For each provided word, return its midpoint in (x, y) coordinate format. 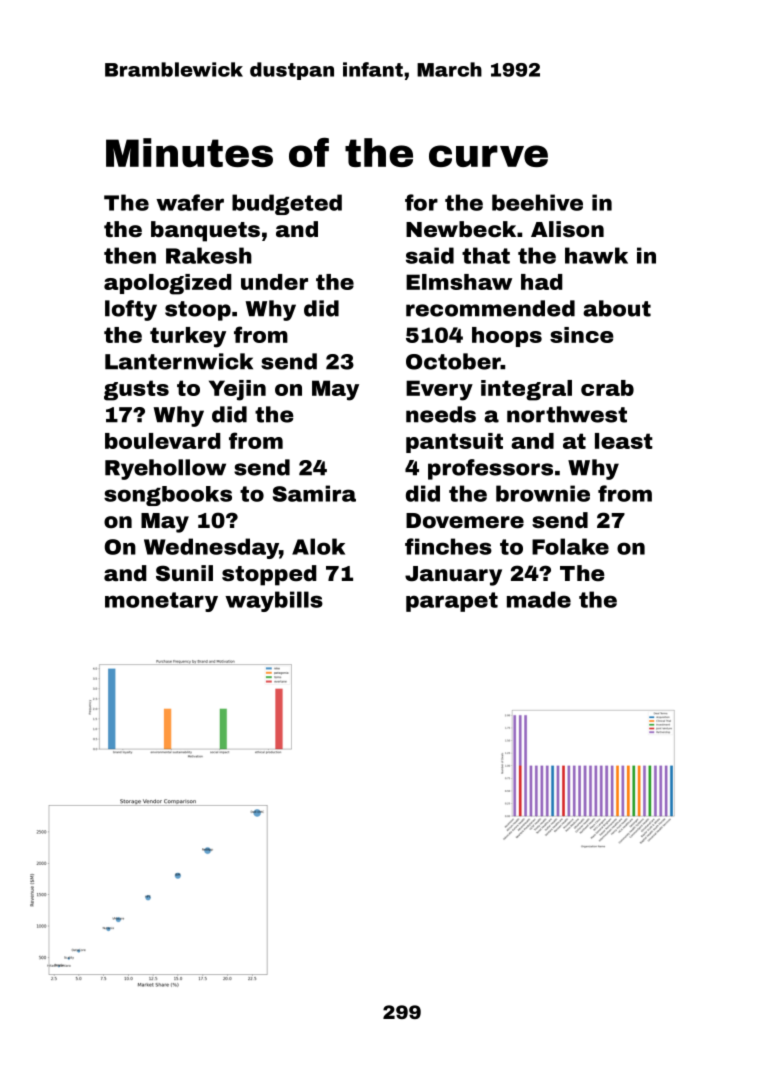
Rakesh (209, 255)
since (582, 335)
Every (439, 390)
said (430, 255)
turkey (188, 337)
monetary (161, 602)
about (617, 308)
